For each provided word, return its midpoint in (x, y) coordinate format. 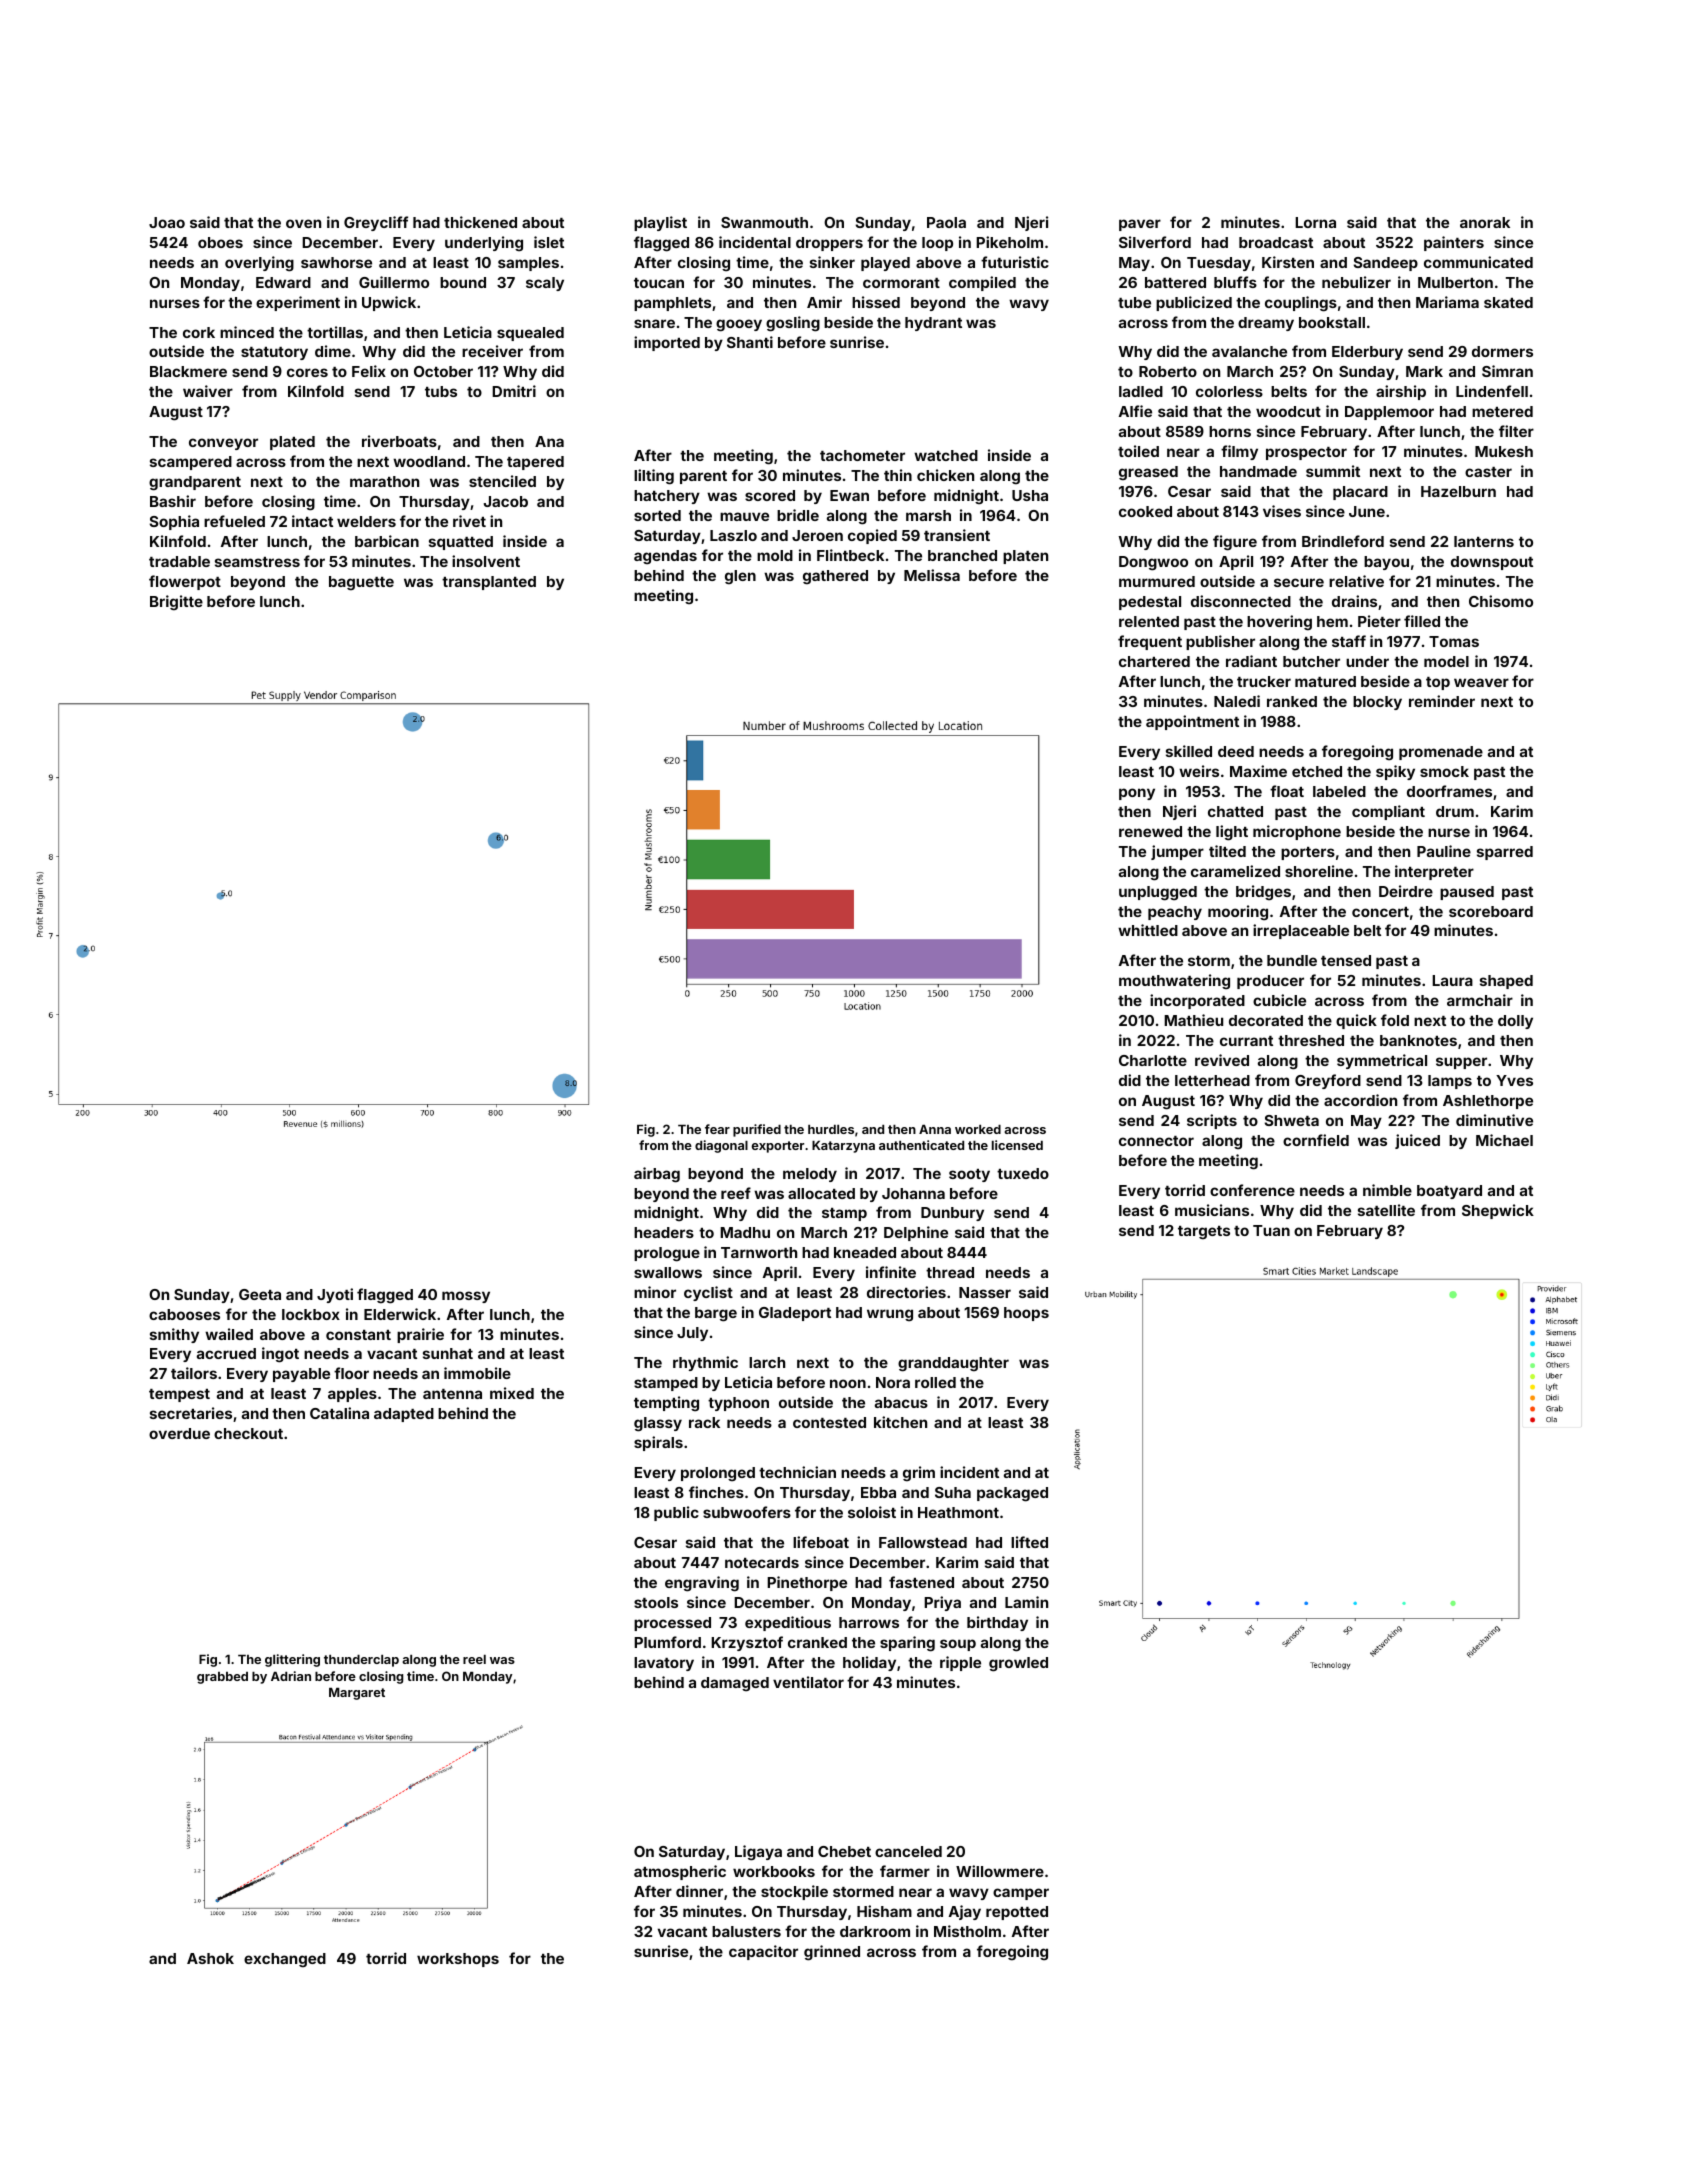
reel (474, 1659)
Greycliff (376, 223)
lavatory (664, 1664)
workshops (458, 1960)
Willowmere (1000, 1871)
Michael (1504, 1140)
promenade (1441, 753)
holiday (869, 1663)
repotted (1017, 1913)
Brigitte (176, 603)
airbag (657, 1175)
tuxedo (1023, 1173)
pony (1137, 794)
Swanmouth (764, 222)
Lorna (1315, 222)
